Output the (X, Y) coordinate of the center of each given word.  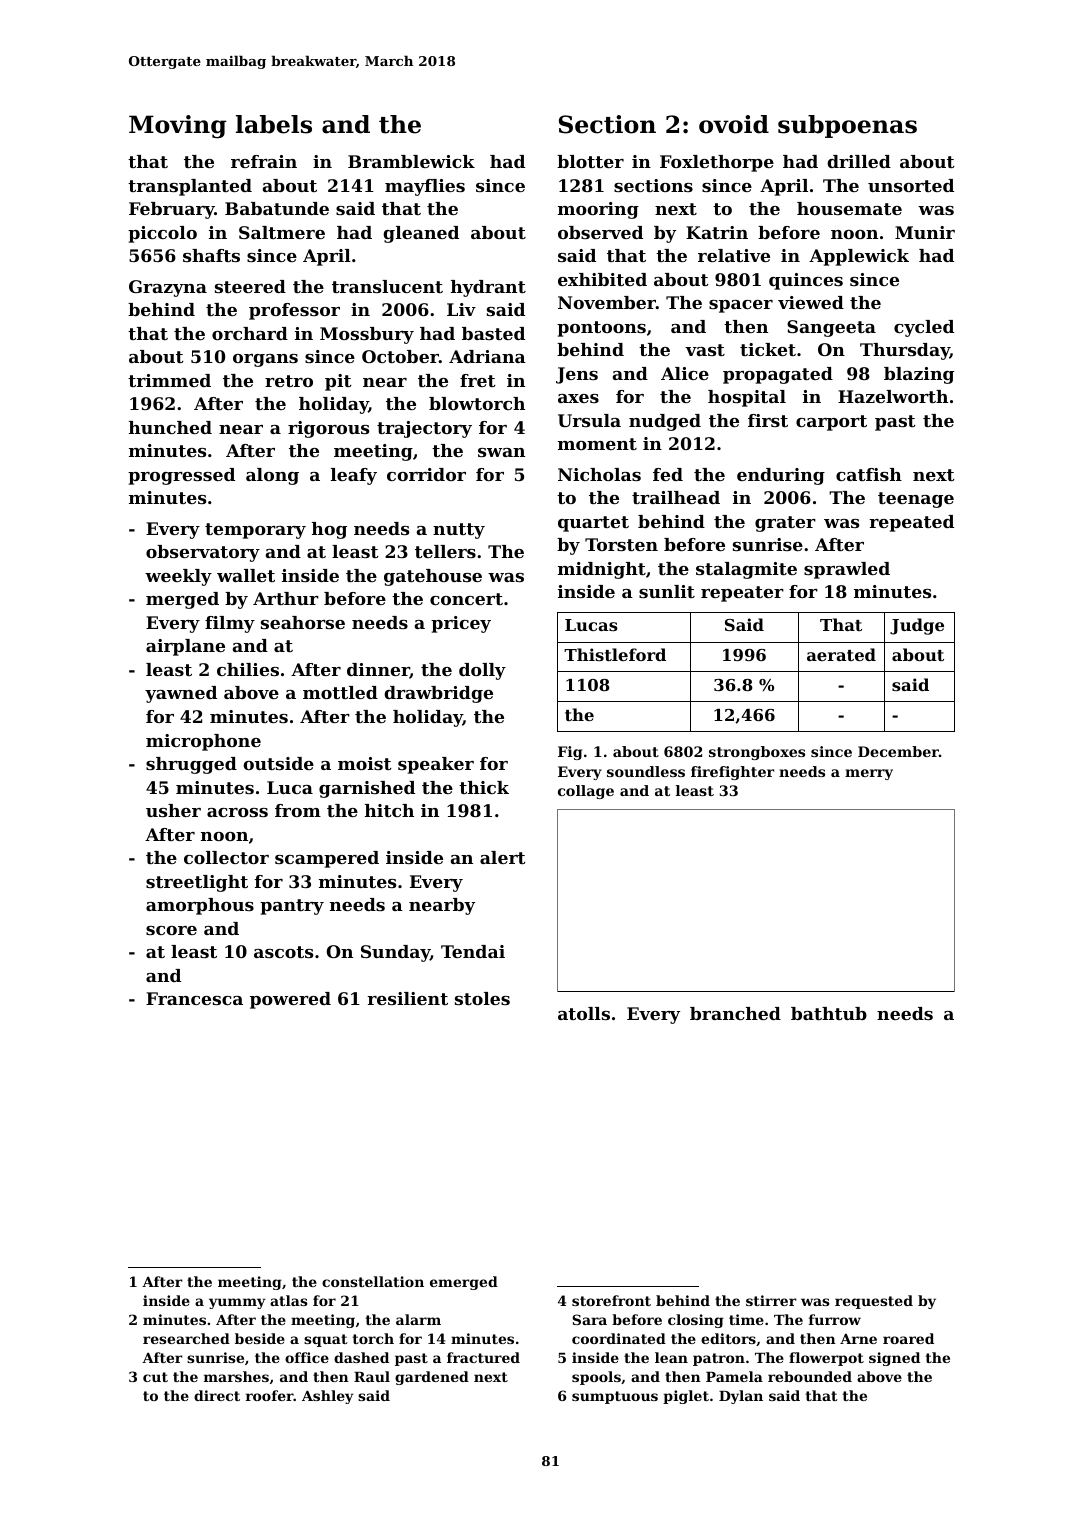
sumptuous (615, 1397)
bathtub (829, 1013)
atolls (584, 1013)
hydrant (488, 288)
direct (217, 1395)
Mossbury (367, 335)
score (171, 930)
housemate (849, 208)
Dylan (741, 1397)
